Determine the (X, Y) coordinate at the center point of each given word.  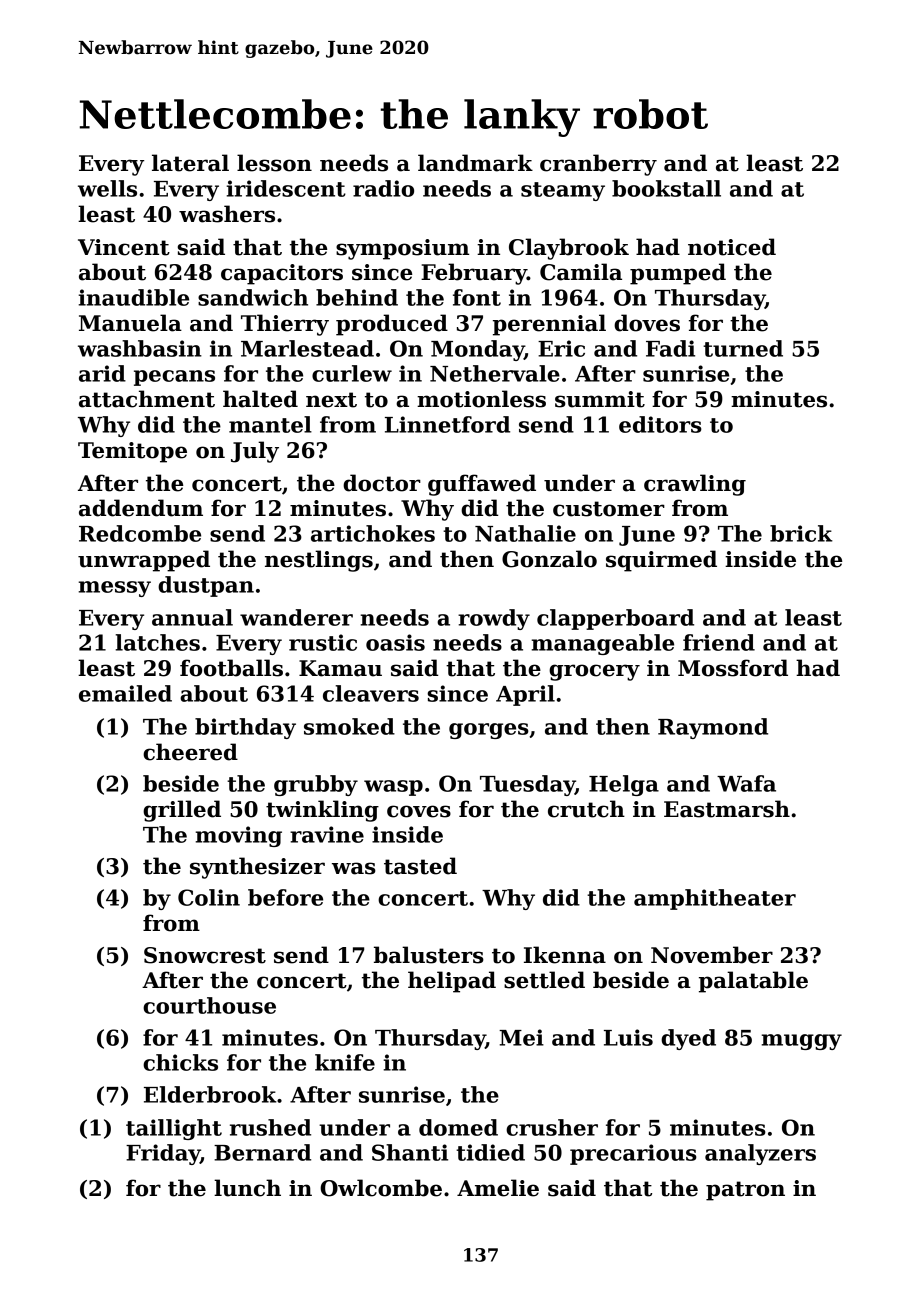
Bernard (262, 1152)
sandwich (253, 297)
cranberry (598, 165)
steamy (563, 191)
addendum (141, 508)
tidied (490, 1152)
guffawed (482, 485)
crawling (695, 485)
